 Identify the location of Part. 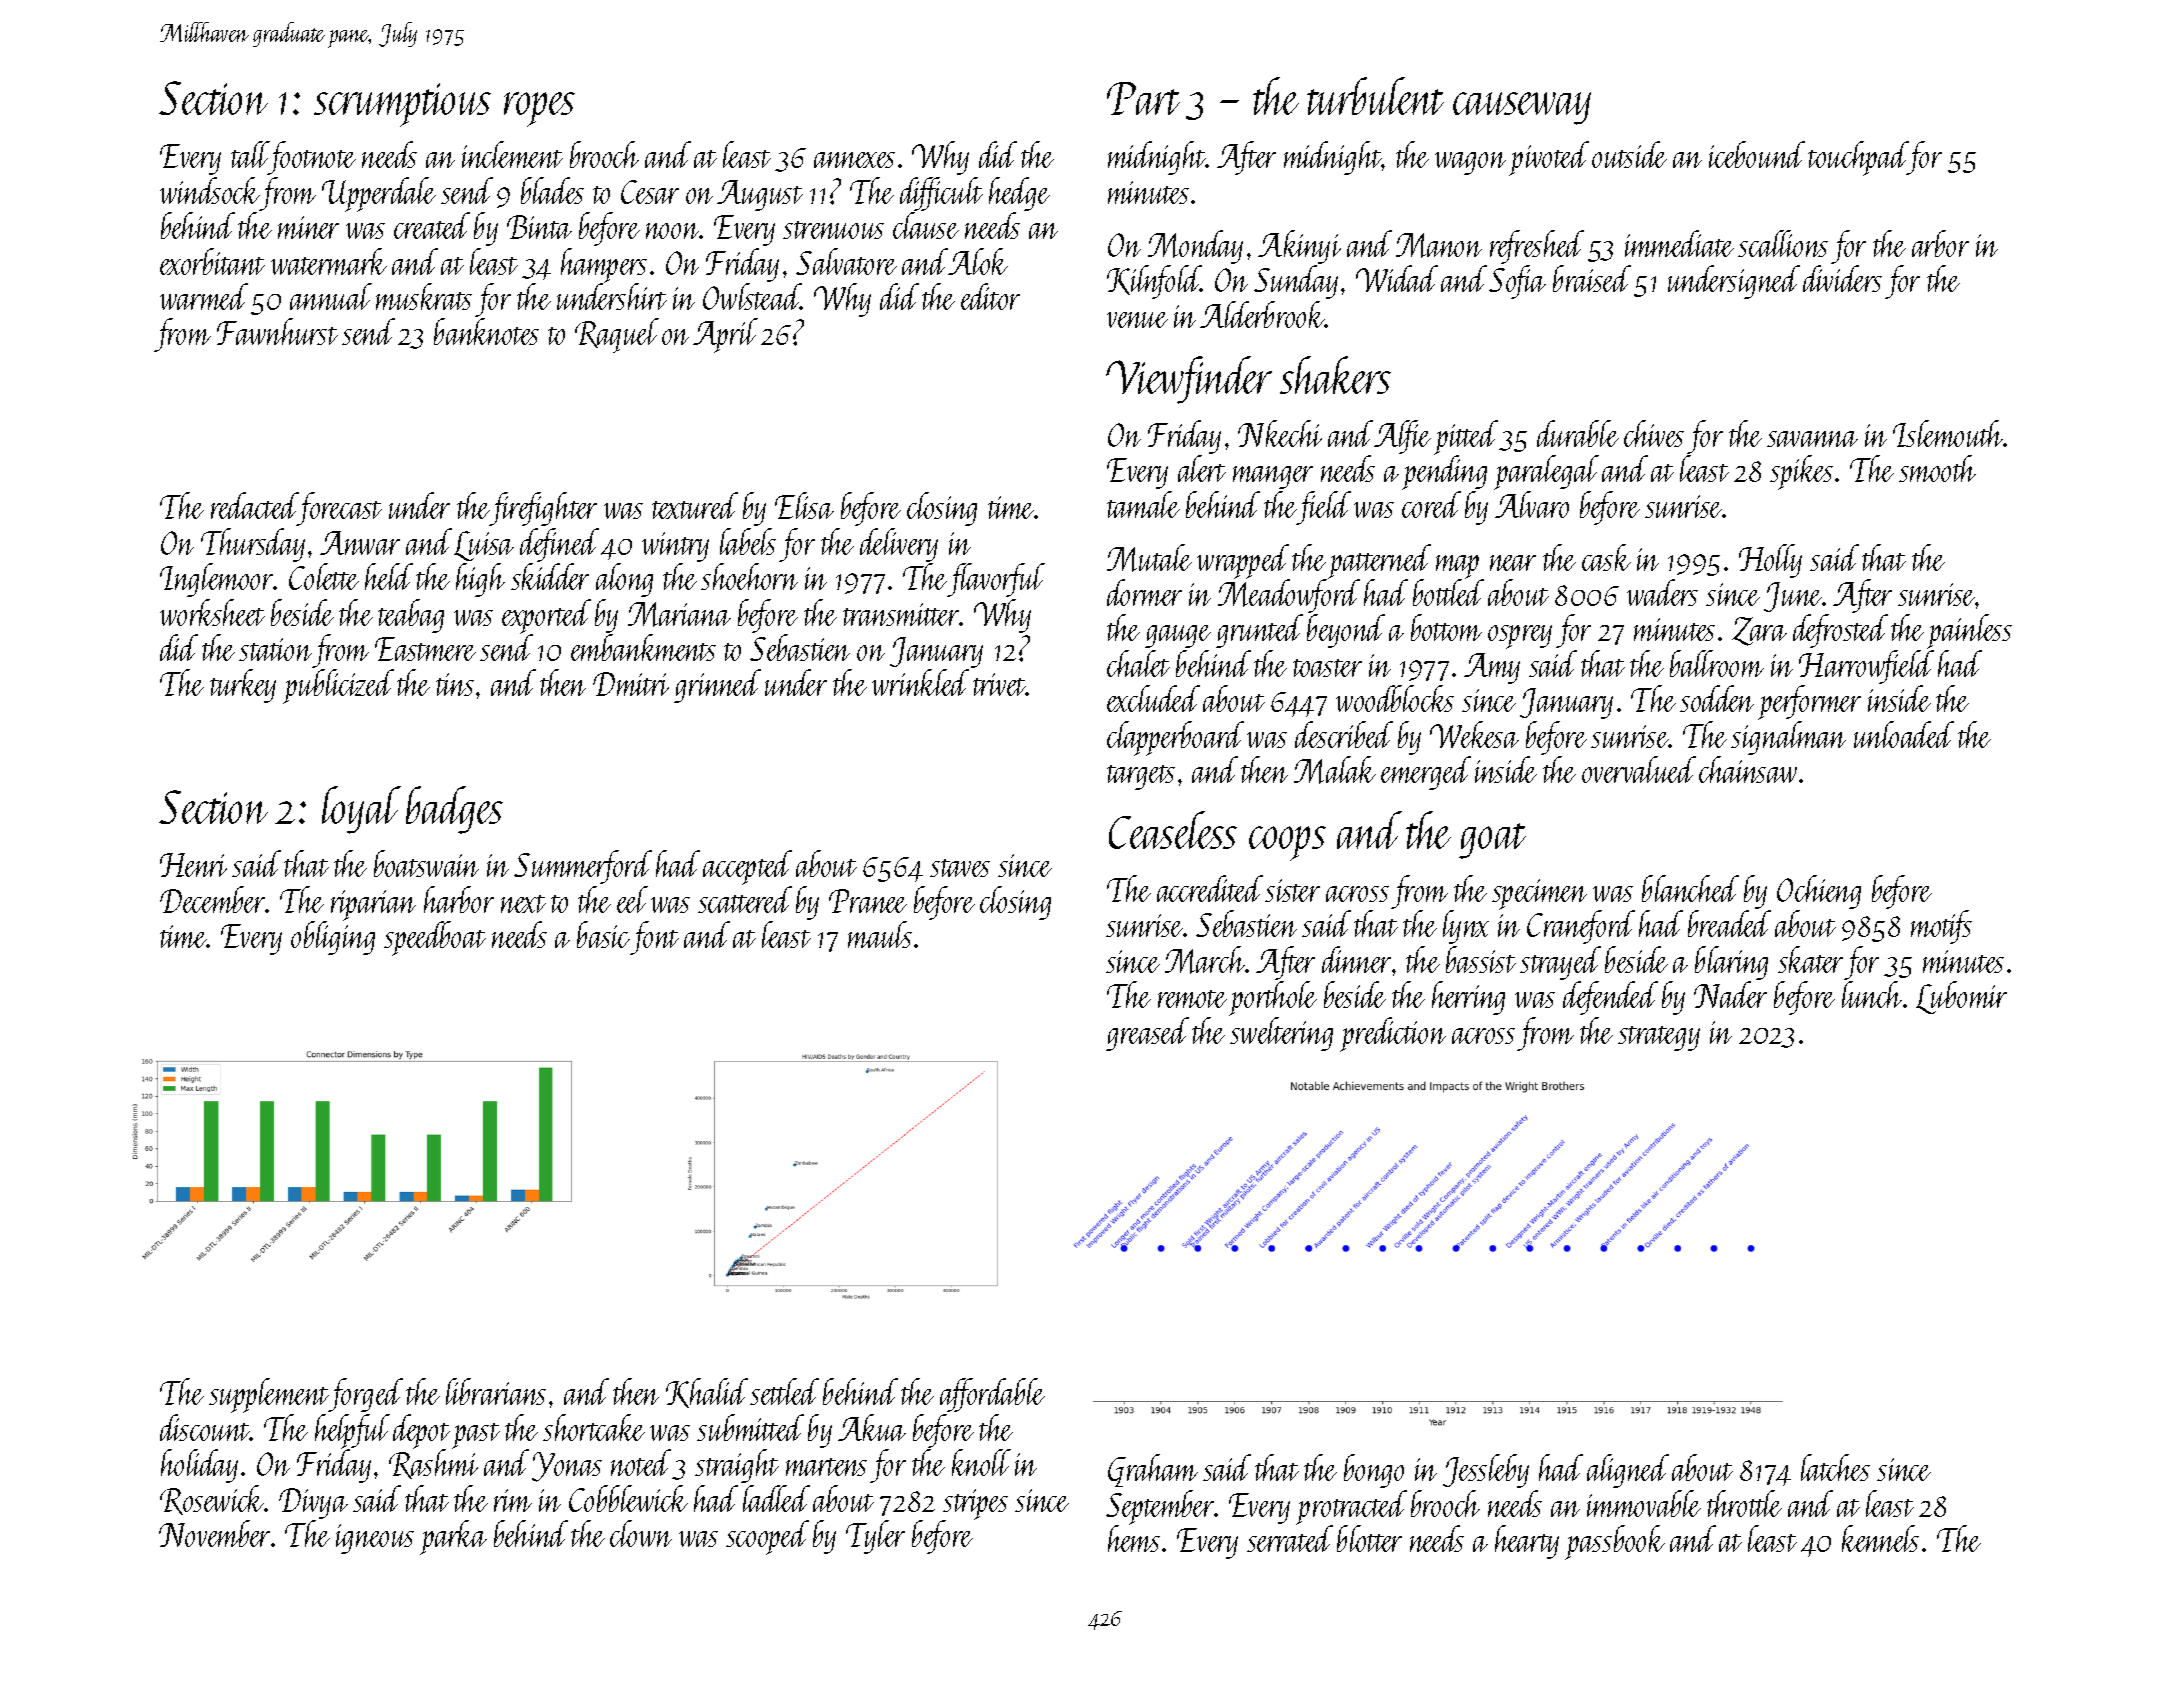
(1143, 98).
